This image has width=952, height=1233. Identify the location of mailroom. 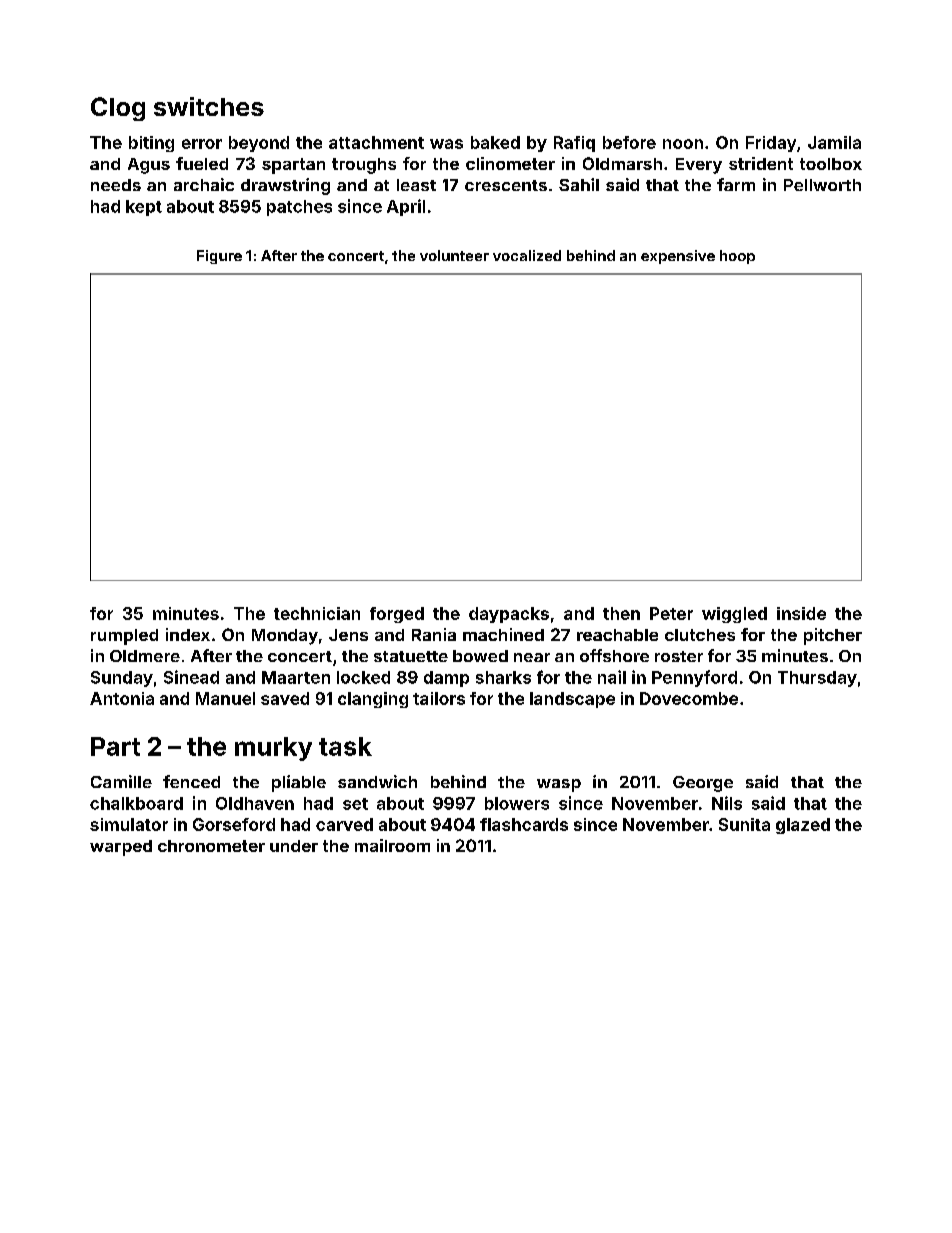
(392, 845).
